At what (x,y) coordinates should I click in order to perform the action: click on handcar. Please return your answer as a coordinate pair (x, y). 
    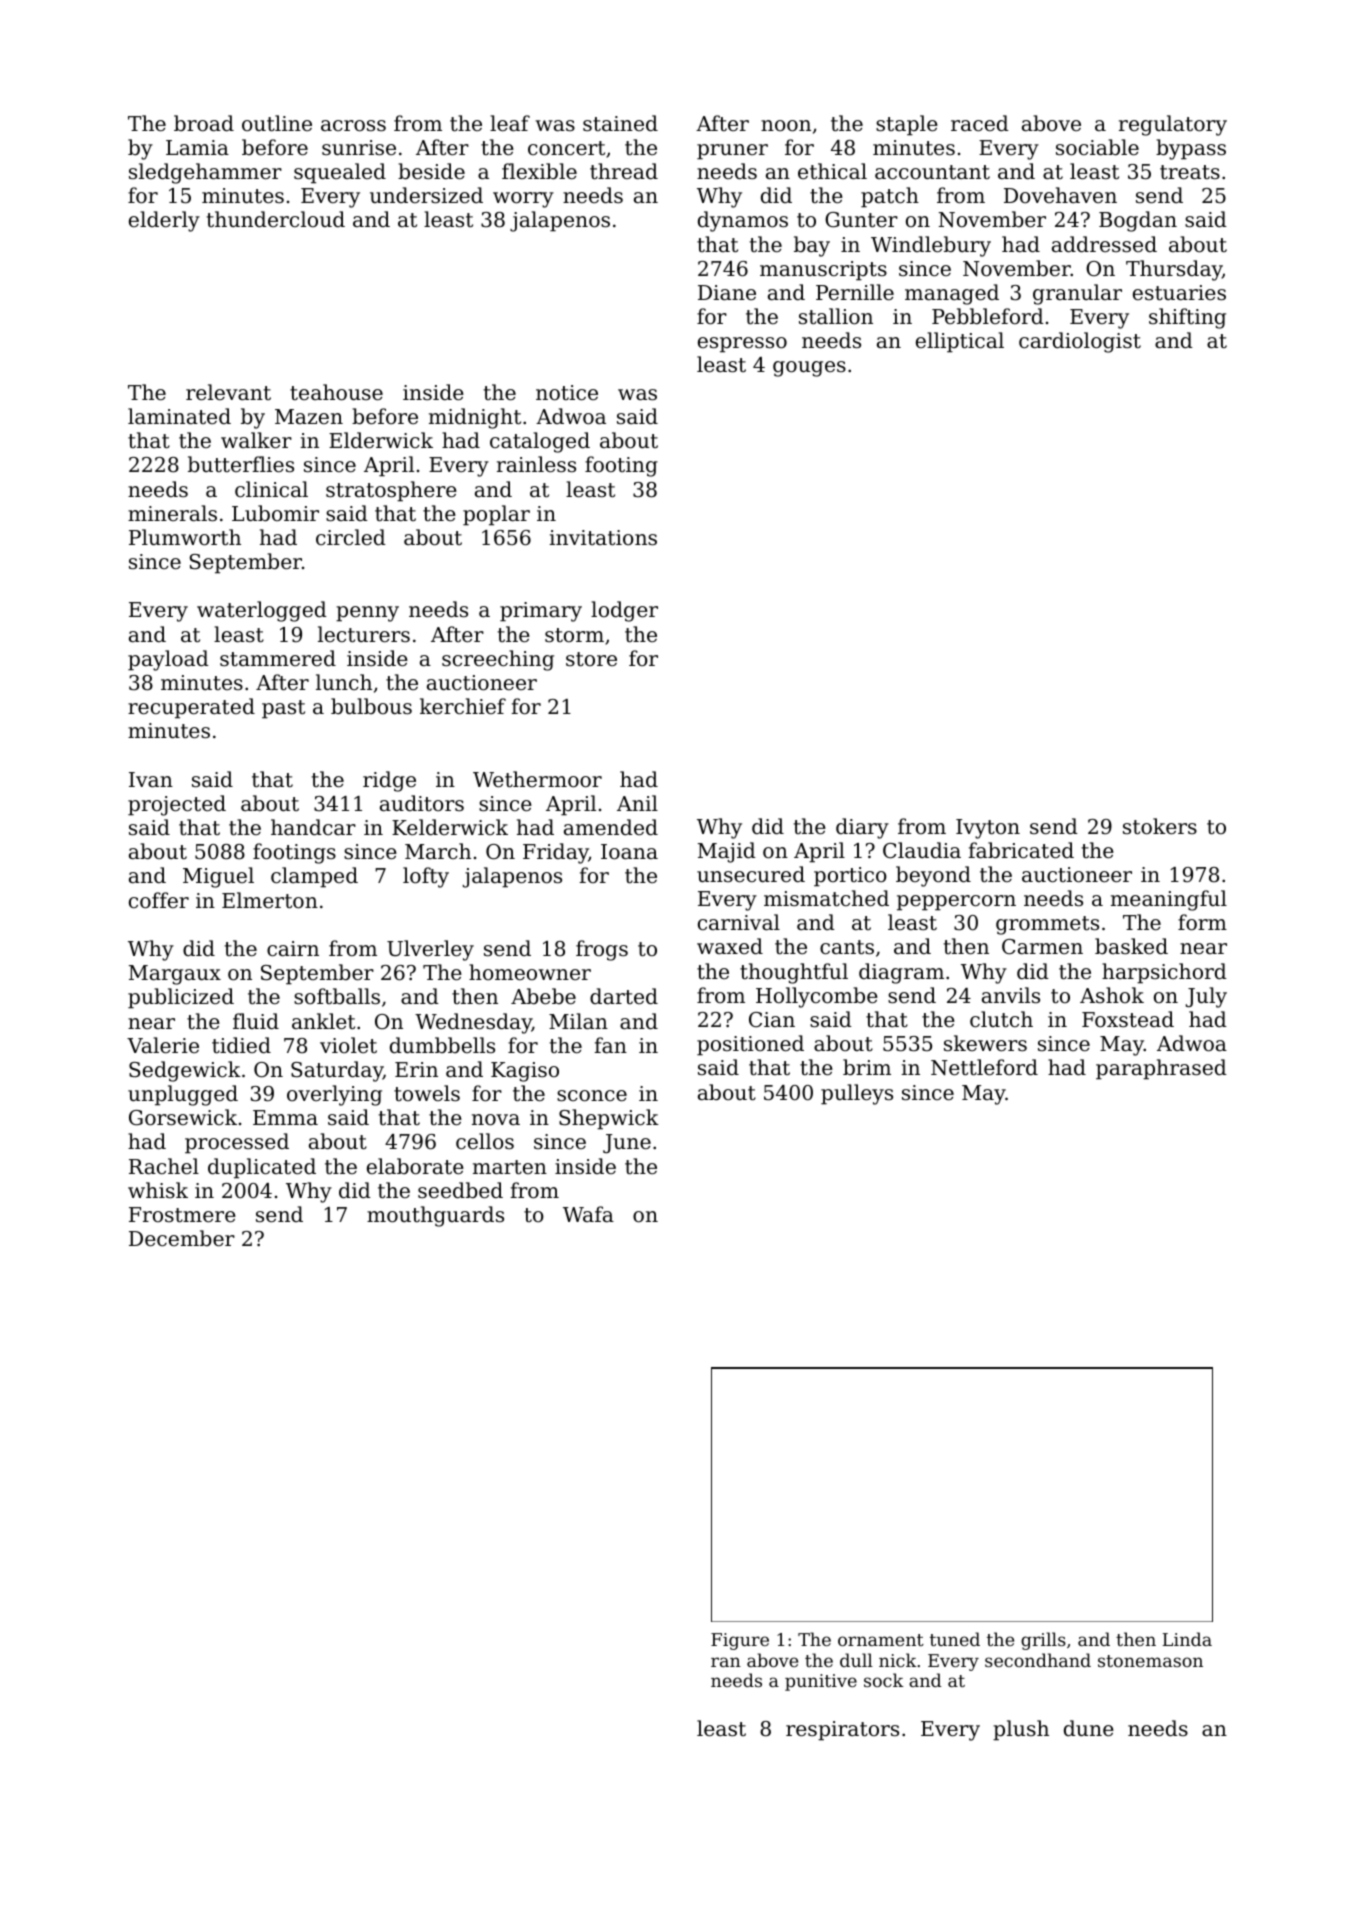
    Looking at the image, I should click on (313, 827).
